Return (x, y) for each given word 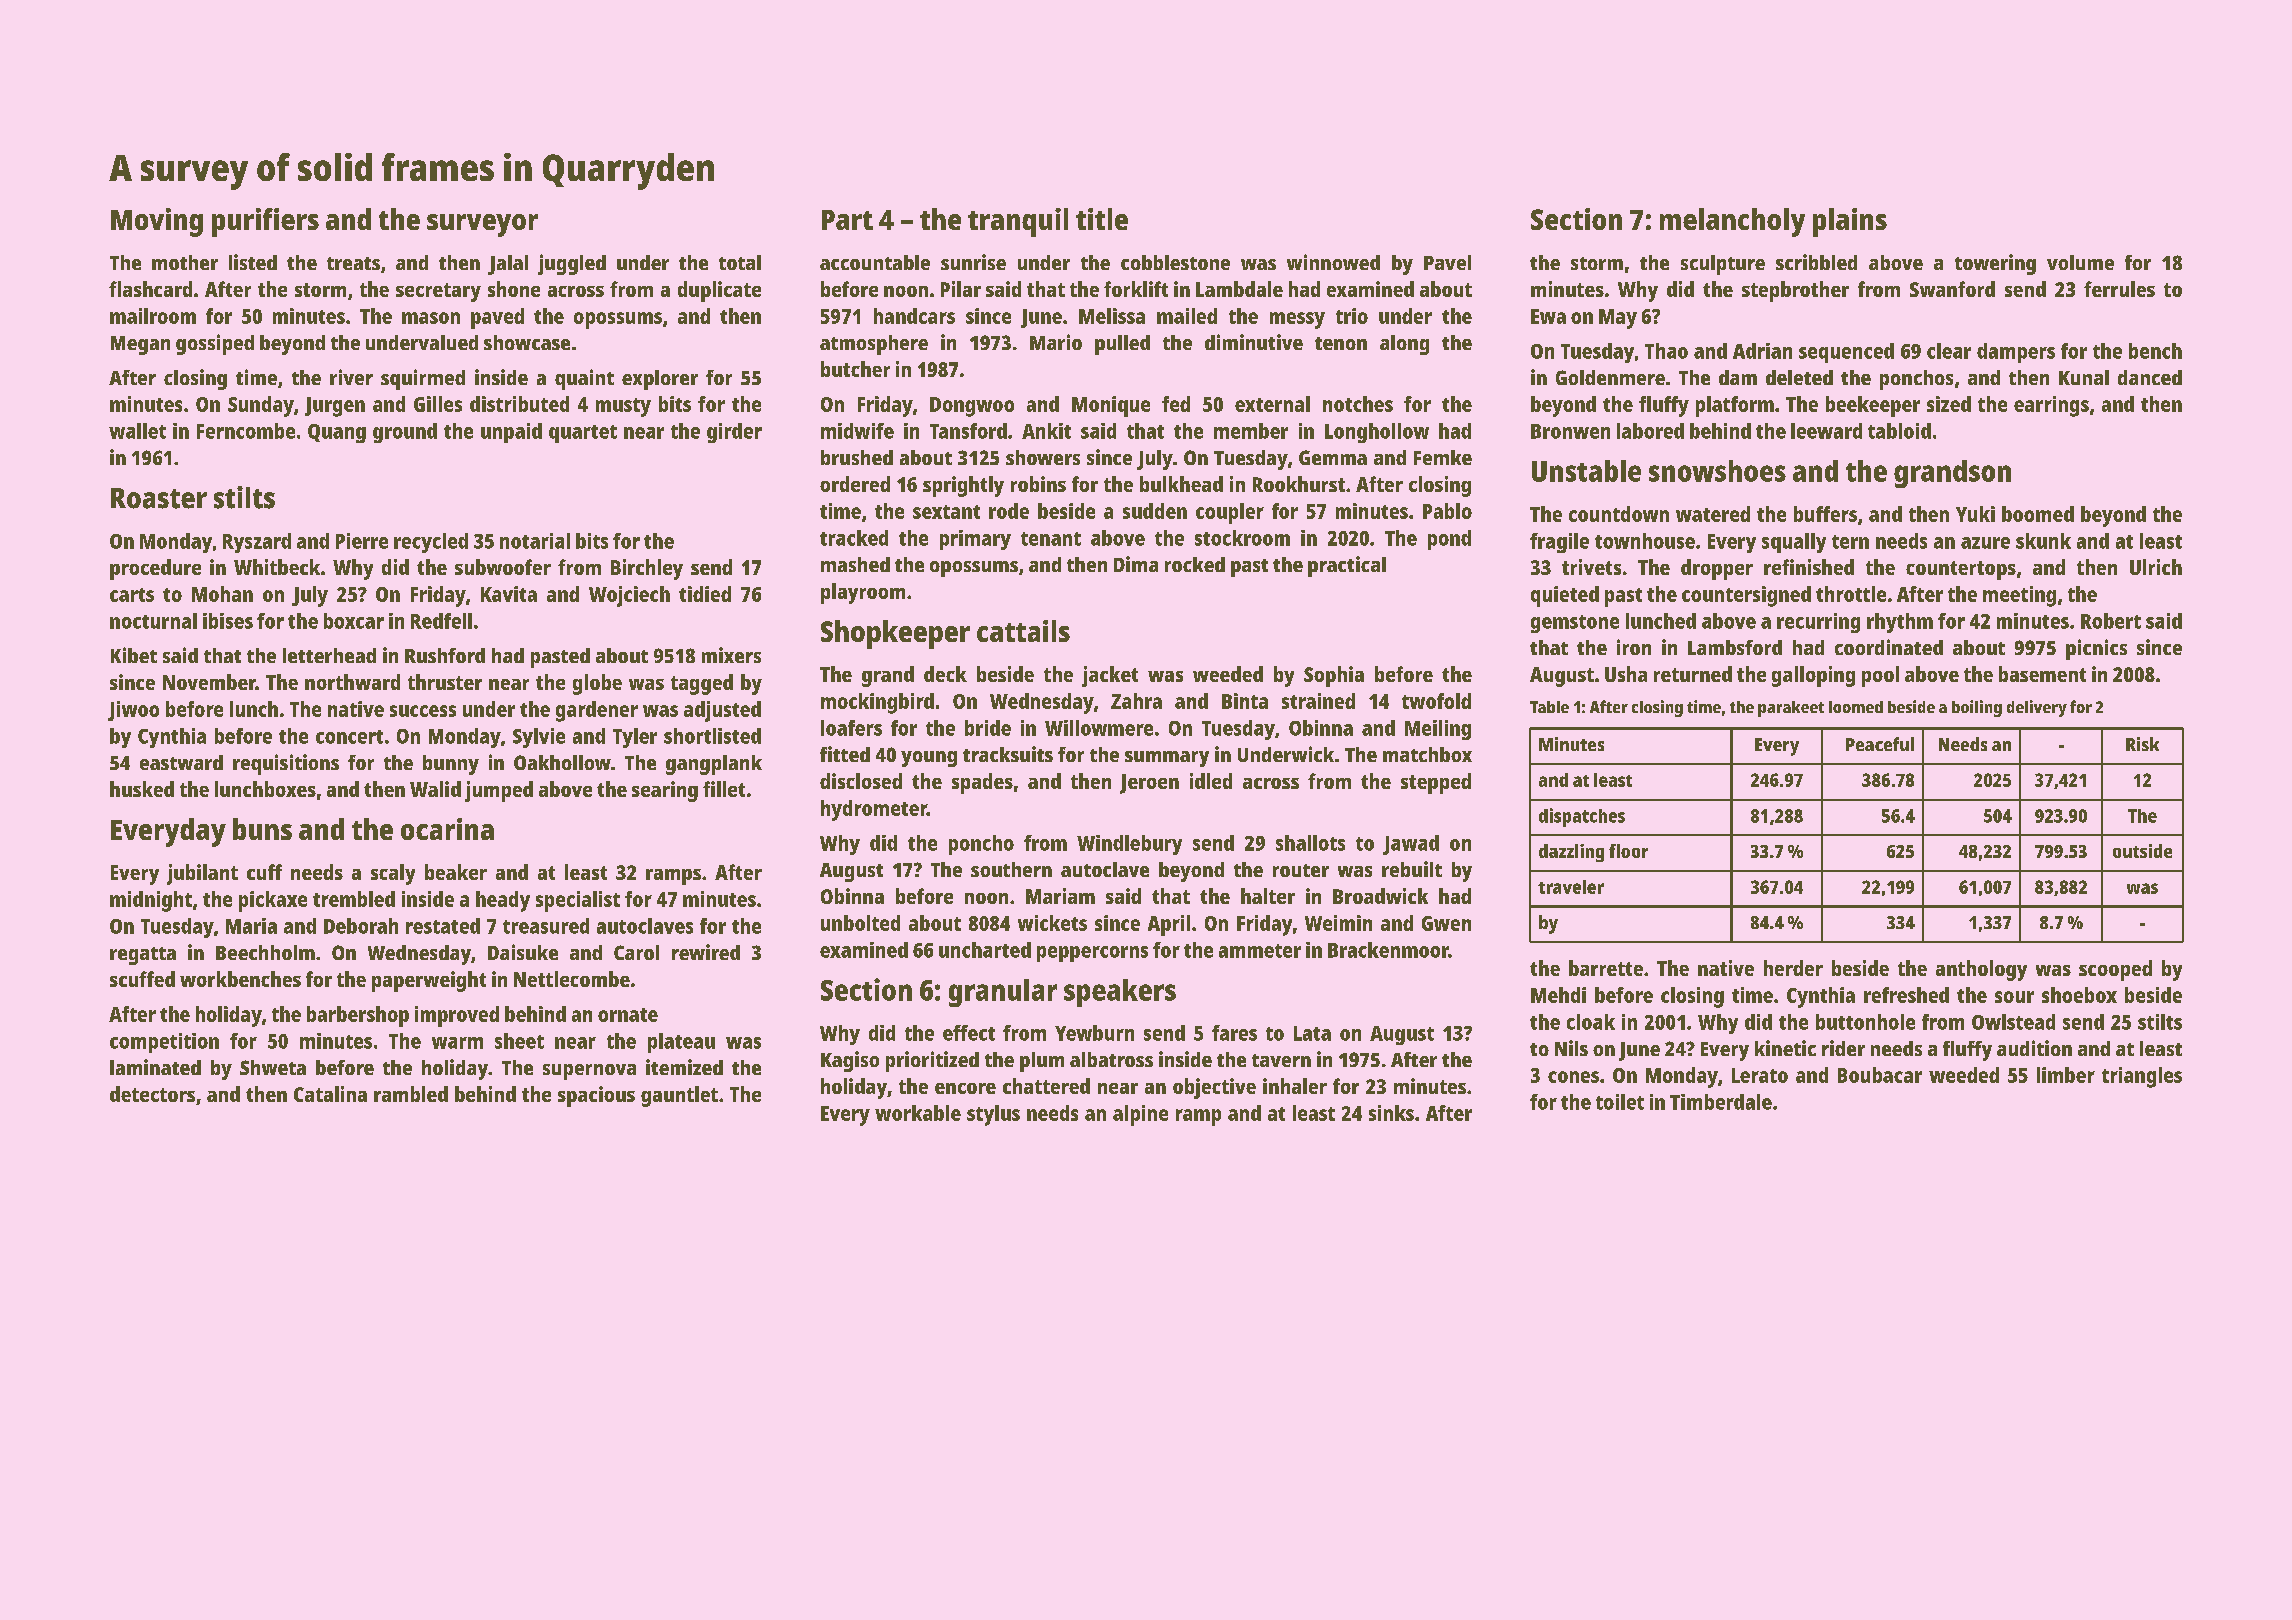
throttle (1851, 594)
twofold (1436, 701)
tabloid (1899, 431)
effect (969, 1033)
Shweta (273, 1067)
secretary (438, 292)
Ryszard (257, 543)
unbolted (860, 923)
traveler (1571, 887)
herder (1793, 968)
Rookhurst (1299, 484)
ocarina (447, 829)
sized (1949, 404)
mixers (731, 655)
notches (1358, 404)
